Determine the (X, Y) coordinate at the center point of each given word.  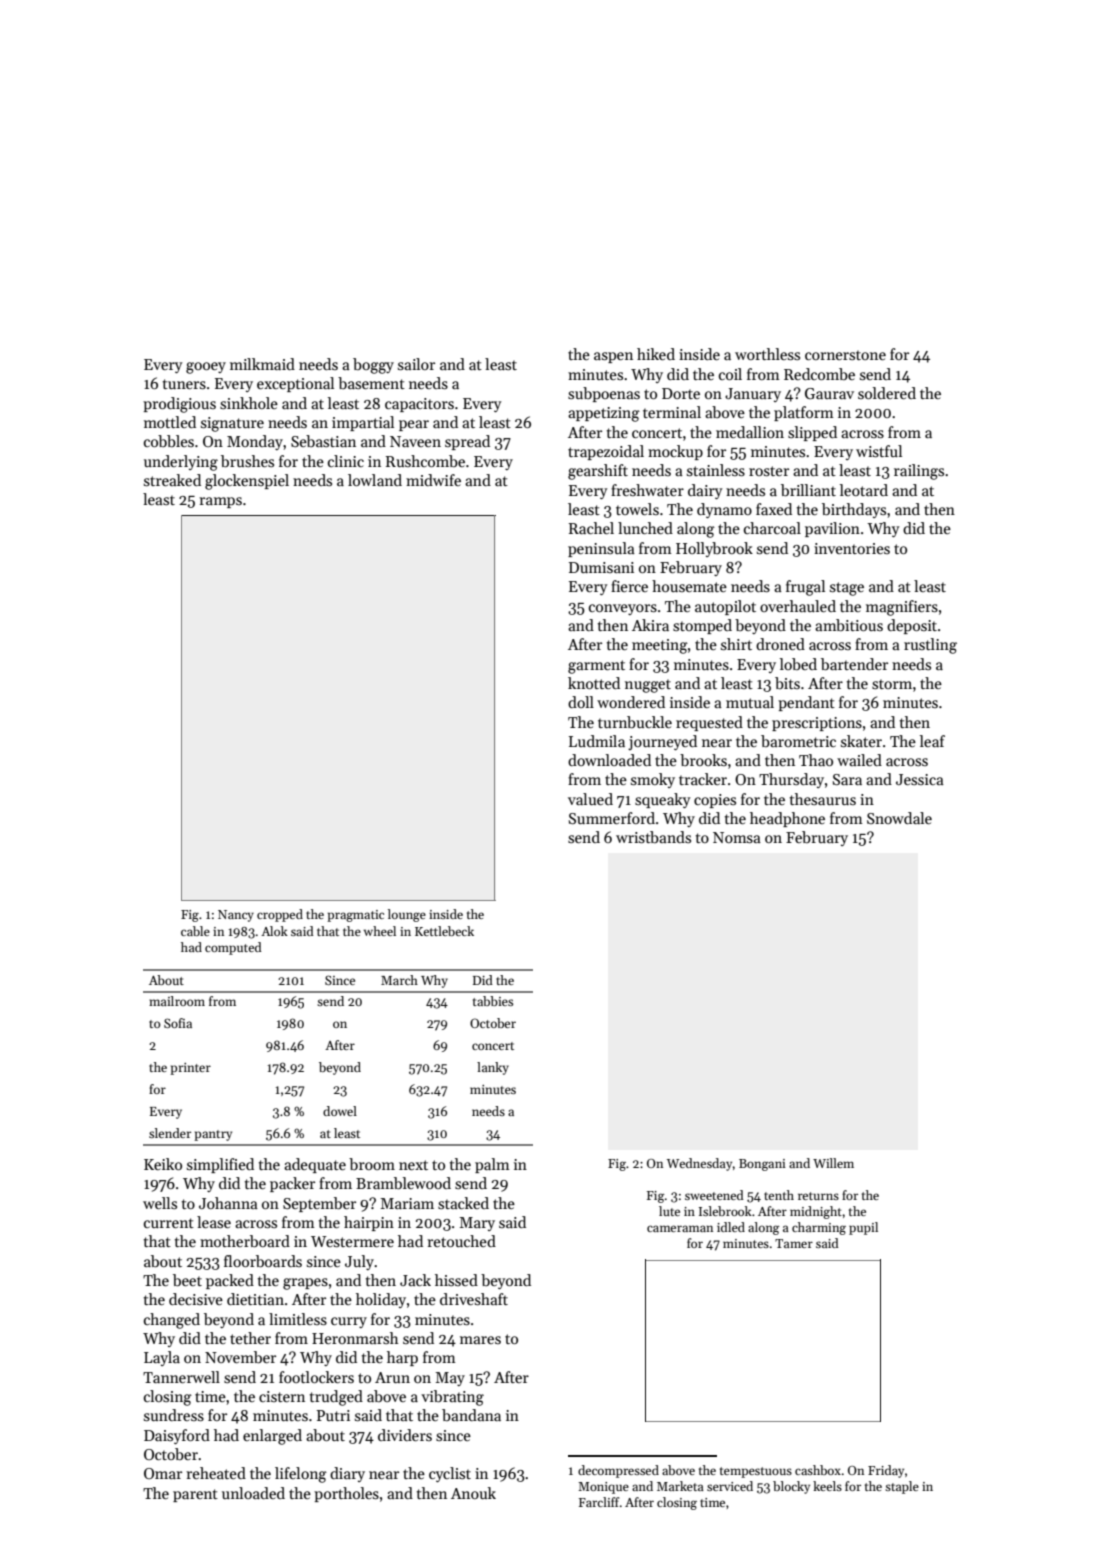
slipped (812, 433)
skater (861, 741)
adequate (315, 1165)
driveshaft (474, 1299)
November (240, 1357)
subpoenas (604, 394)
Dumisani (601, 567)
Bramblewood (403, 1183)
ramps (220, 502)
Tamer (794, 1243)
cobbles (169, 441)
